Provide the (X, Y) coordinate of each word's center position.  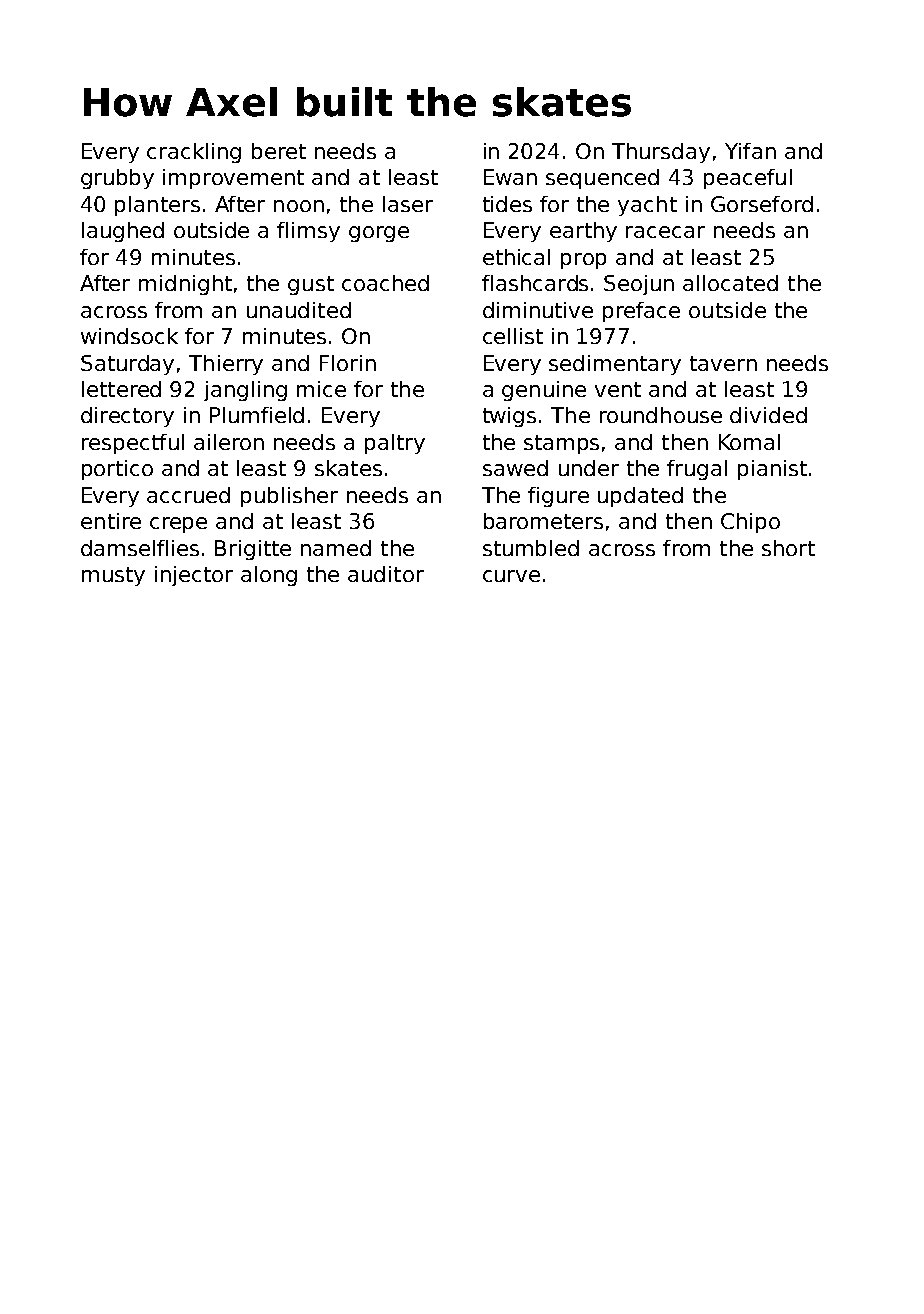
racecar (665, 232)
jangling (245, 391)
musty (113, 576)
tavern (723, 363)
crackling (194, 153)
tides (507, 204)
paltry (395, 444)
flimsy (308, 232)
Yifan (750, 151)
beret (279, 151)
